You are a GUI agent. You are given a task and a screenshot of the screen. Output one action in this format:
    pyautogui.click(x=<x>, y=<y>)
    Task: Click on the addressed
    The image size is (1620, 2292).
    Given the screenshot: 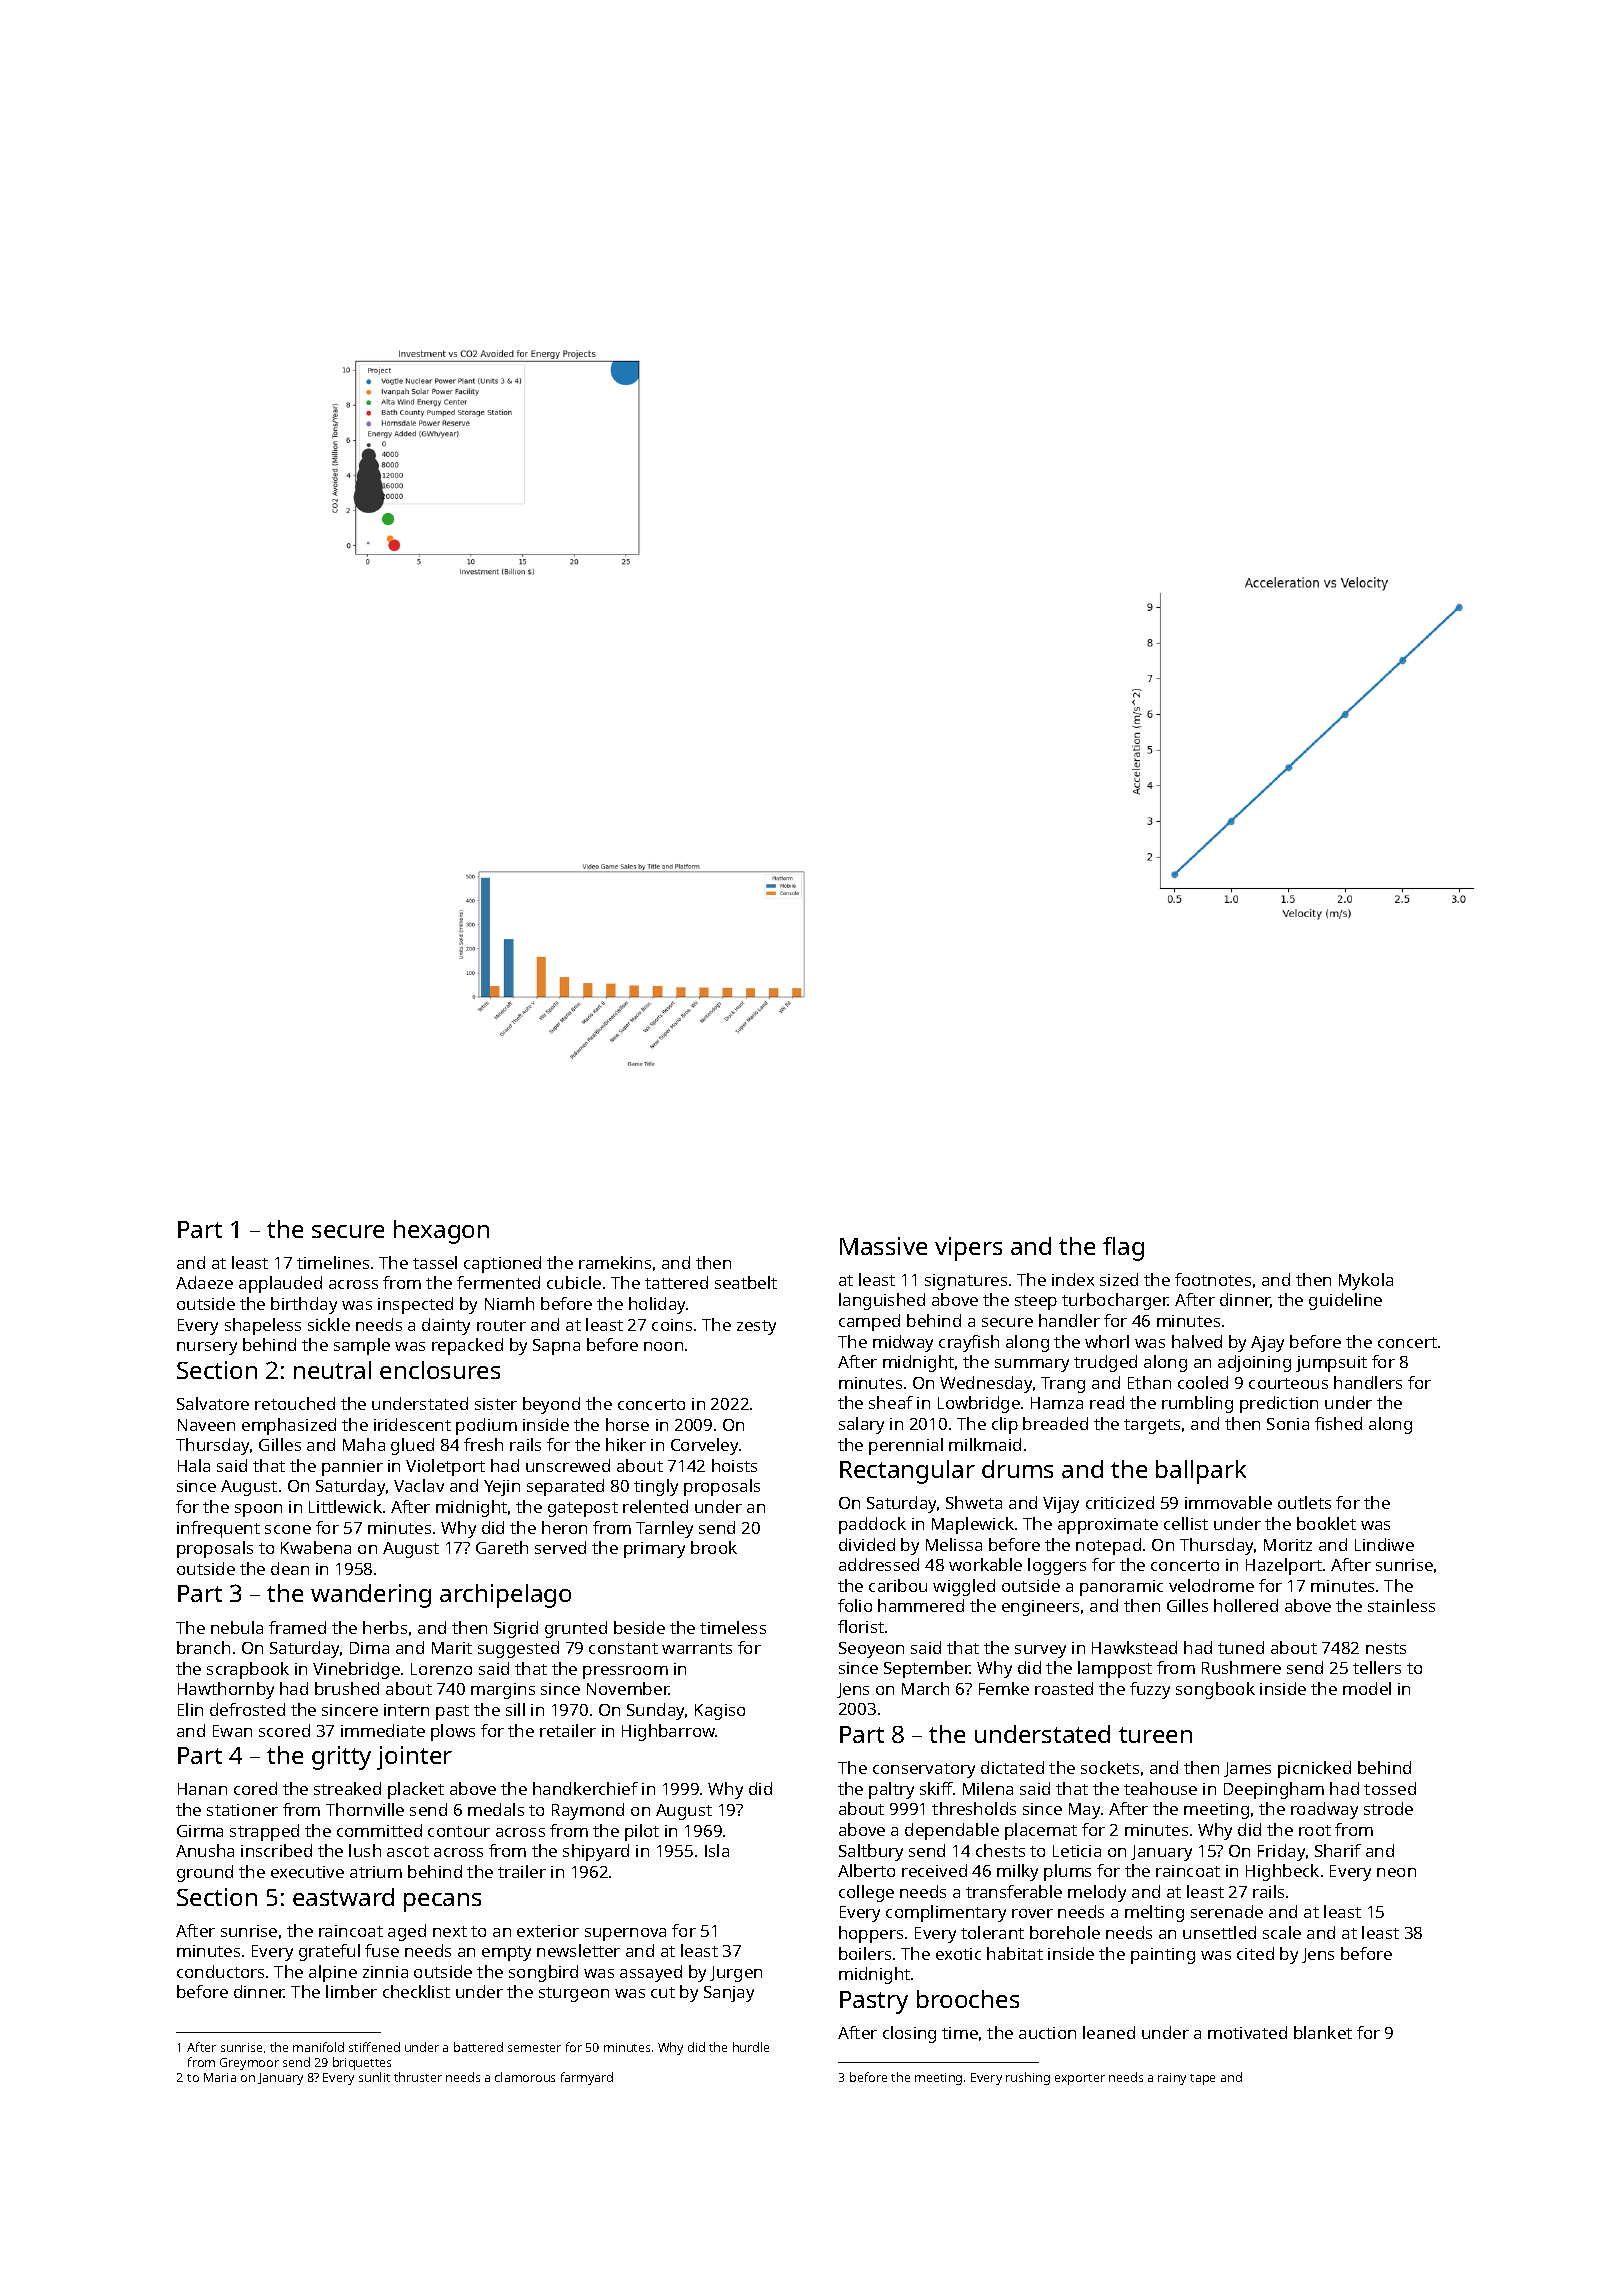 What is the action you would take?
    pyautogui.click(x=879, y=1564)
